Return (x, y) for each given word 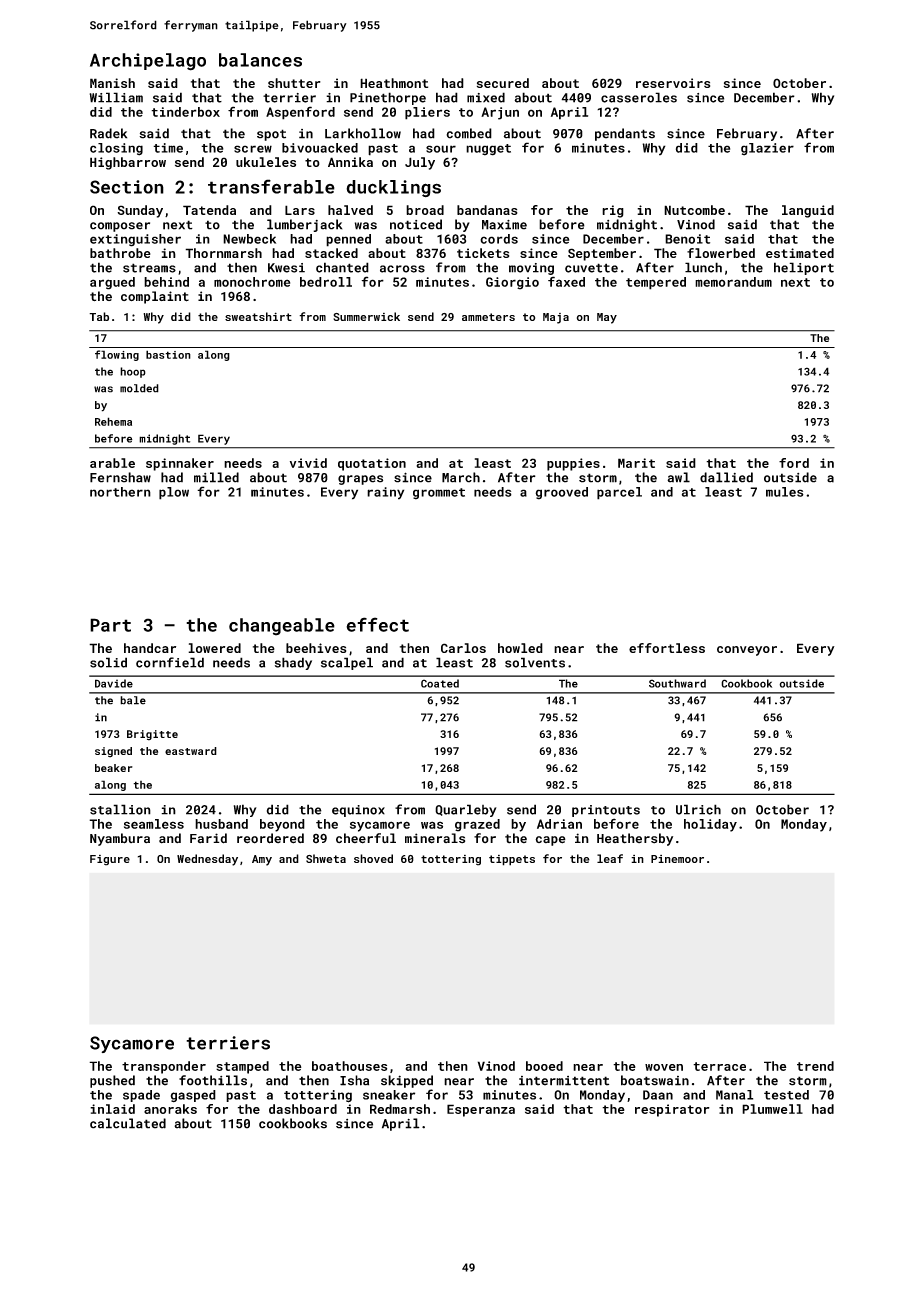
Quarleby (466, 810)
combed (469, 133)
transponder (164, 1067)
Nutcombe (694, 210)
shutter (294, 83)
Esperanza (481, 1110)
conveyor (747, 651)
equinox (358, 811)
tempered (656, 283)
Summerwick (366, 316)
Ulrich (698, 809)
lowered (214, 648)
